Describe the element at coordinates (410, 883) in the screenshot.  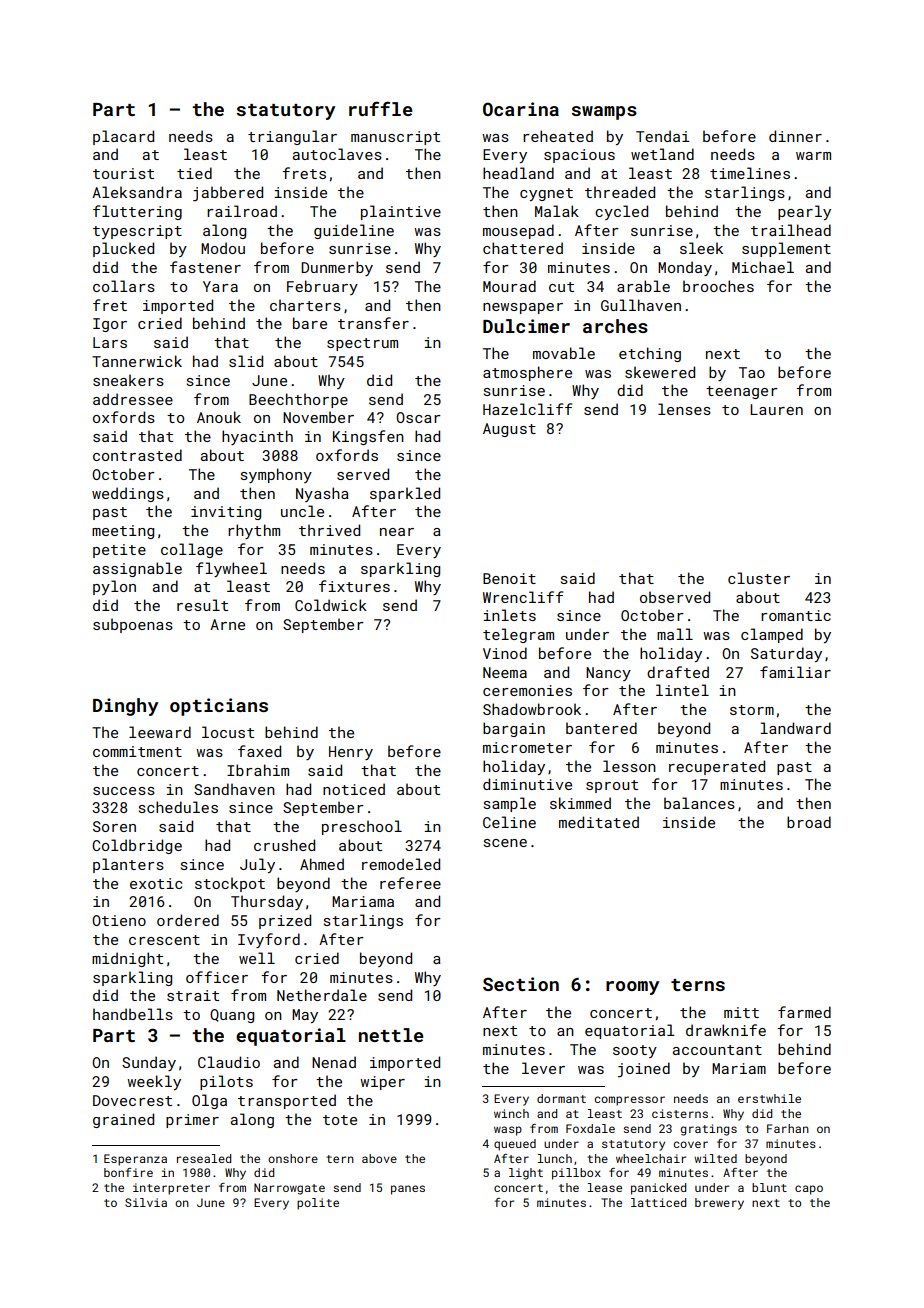
I see `referee` at that location.
